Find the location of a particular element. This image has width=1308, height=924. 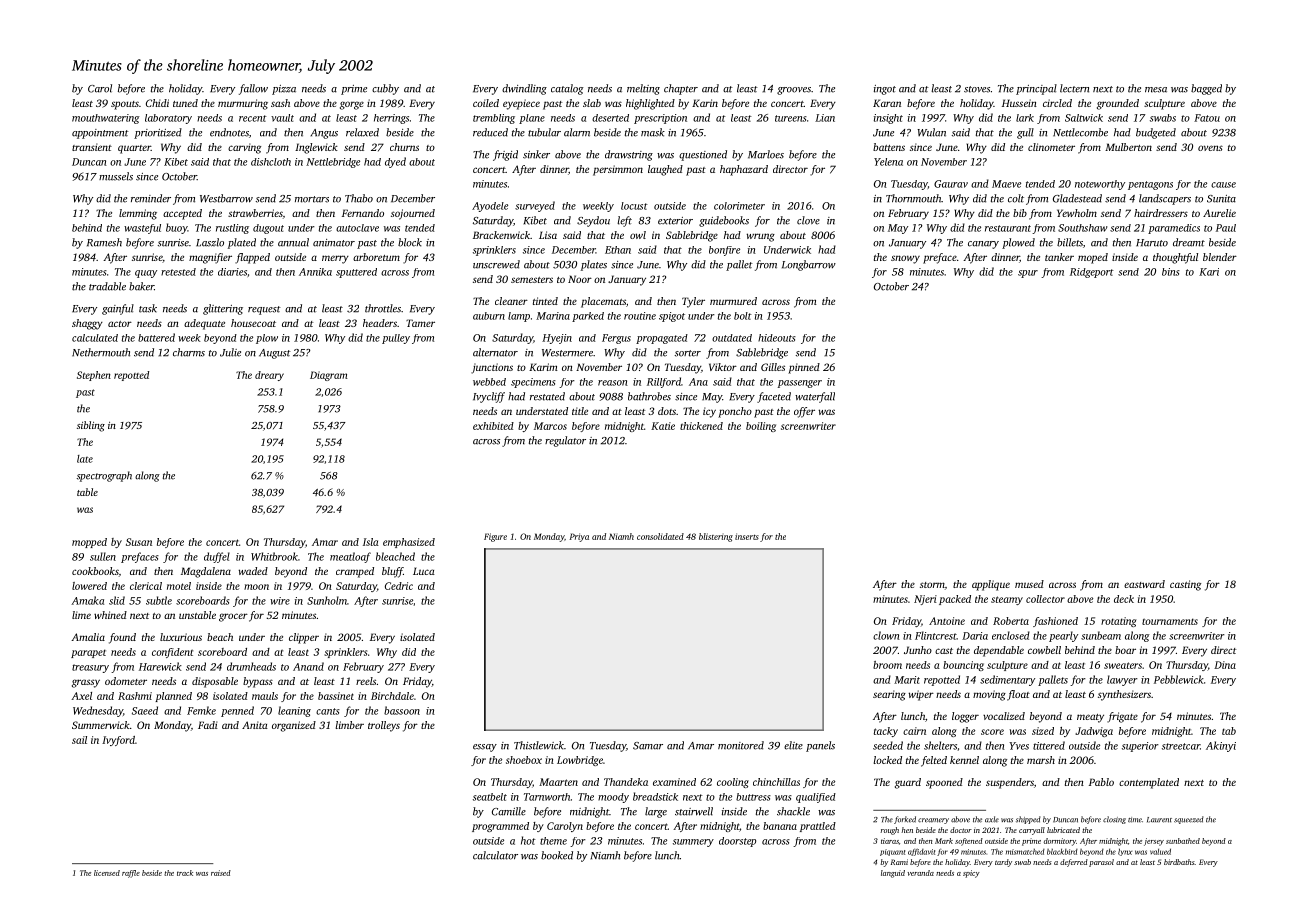

Inglewick is located at coordinates (316, 148).
